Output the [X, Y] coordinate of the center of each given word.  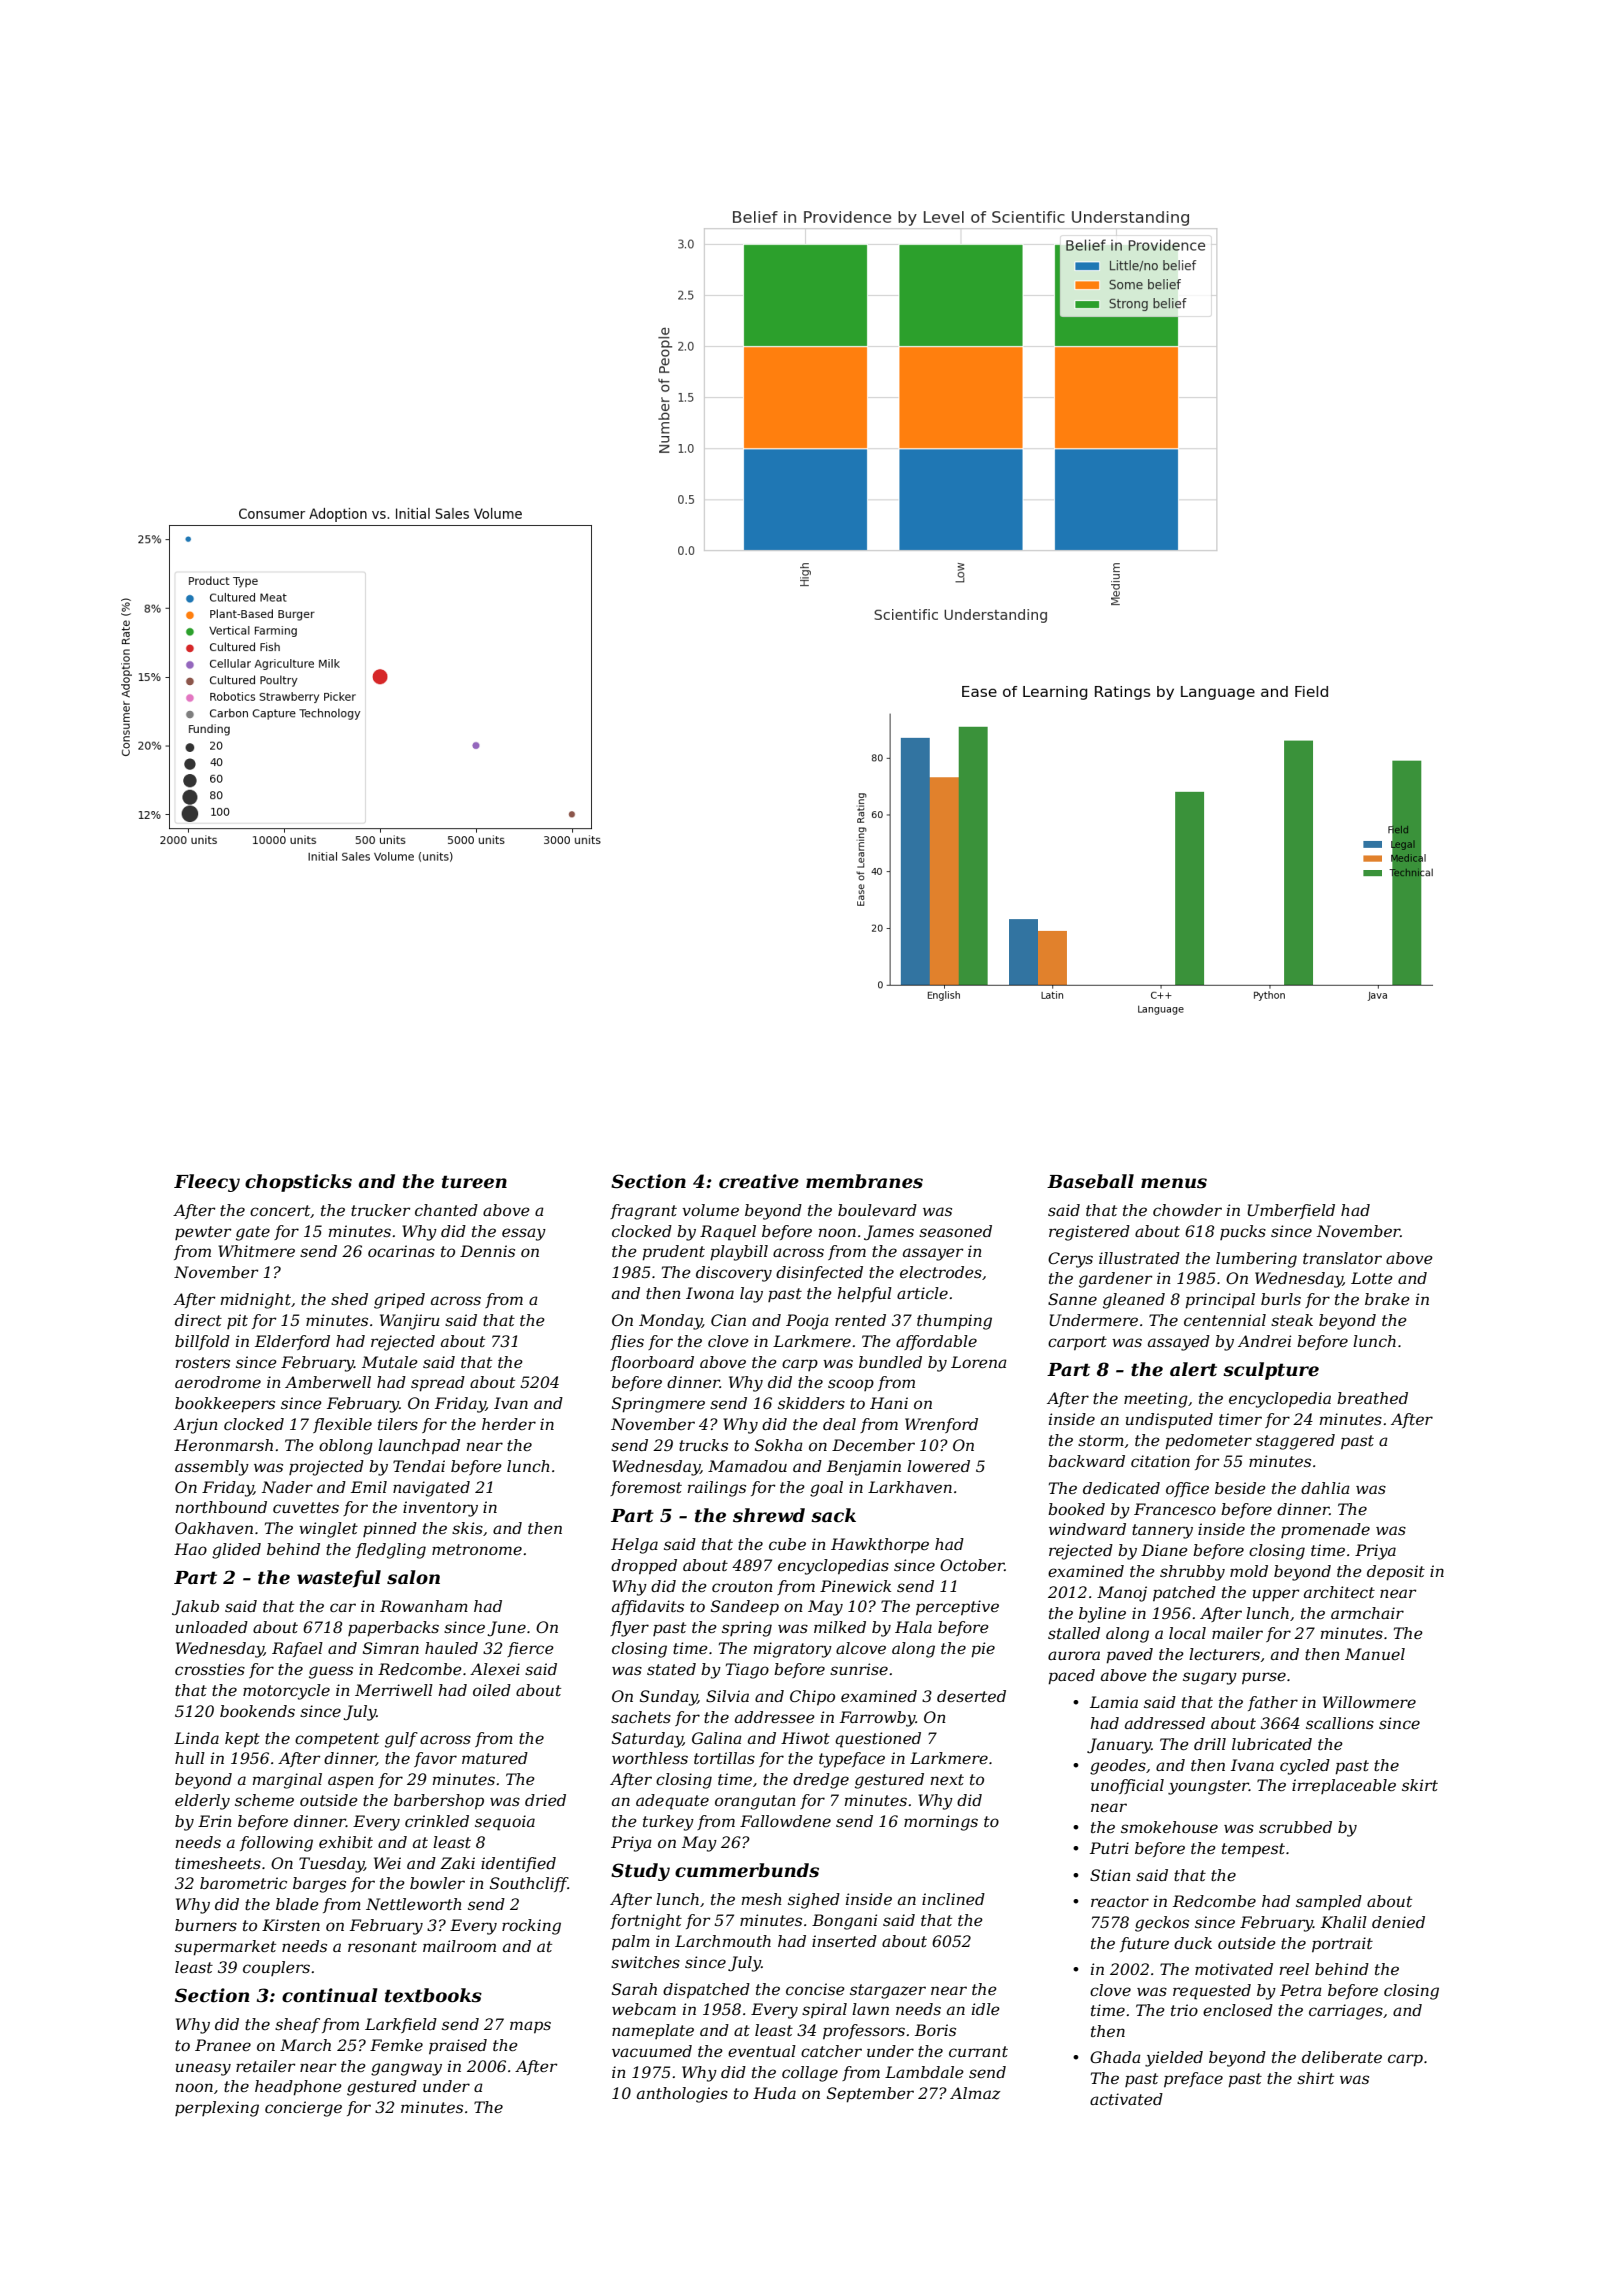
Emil [369, 1487]
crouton [742, 1586]
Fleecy [207, 1183]
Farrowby [878, 1719]
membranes [864, 1181]
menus [1174, 1183]
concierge [303, 2109]
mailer [1237, 1633]
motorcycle [286, 1692]
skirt [1420, 1785]
